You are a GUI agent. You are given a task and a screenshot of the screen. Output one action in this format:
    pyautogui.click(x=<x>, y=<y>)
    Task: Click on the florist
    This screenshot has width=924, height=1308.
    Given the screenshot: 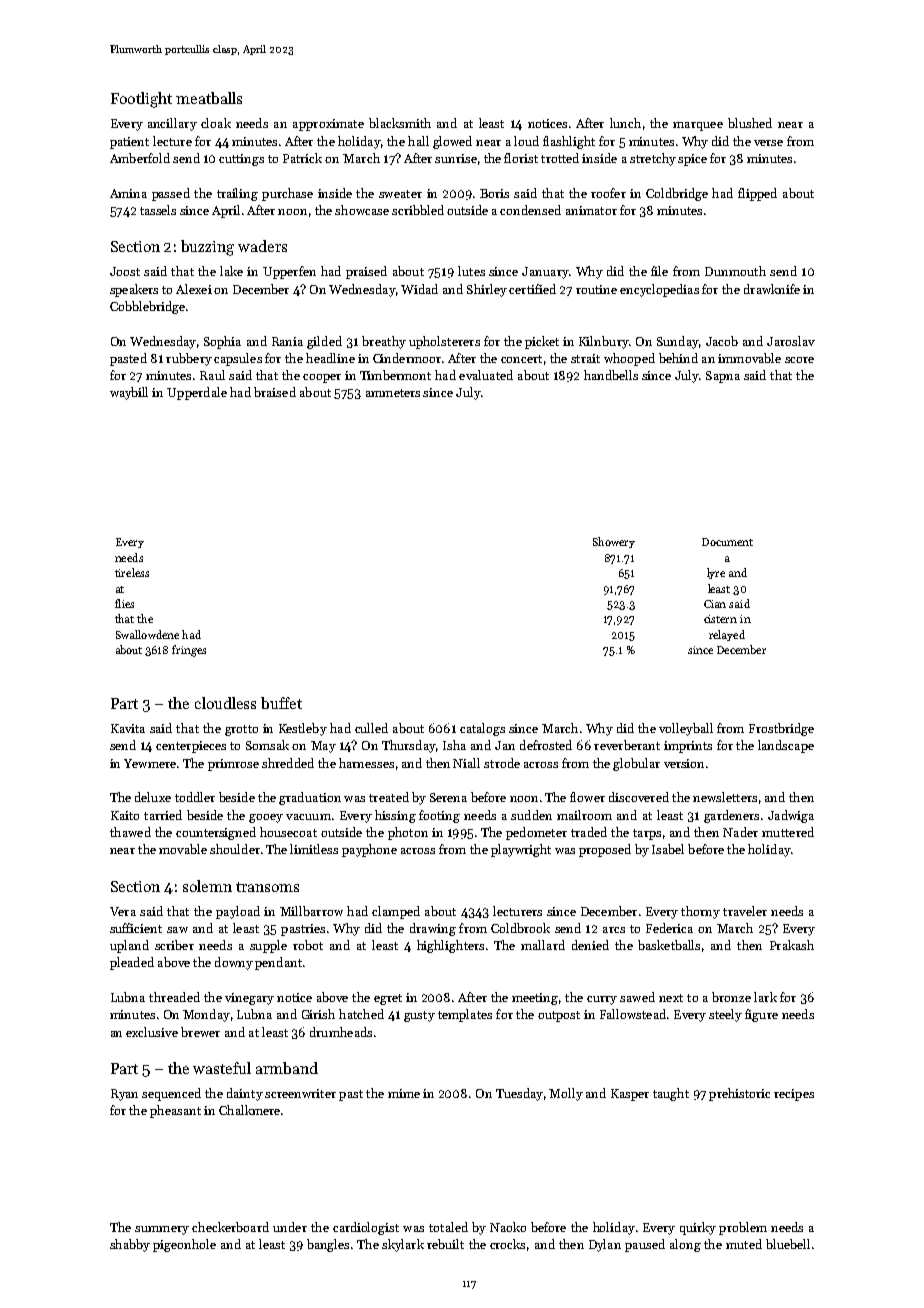 What is the action you would take?
    pyautogui.click(x=521, y=158)
